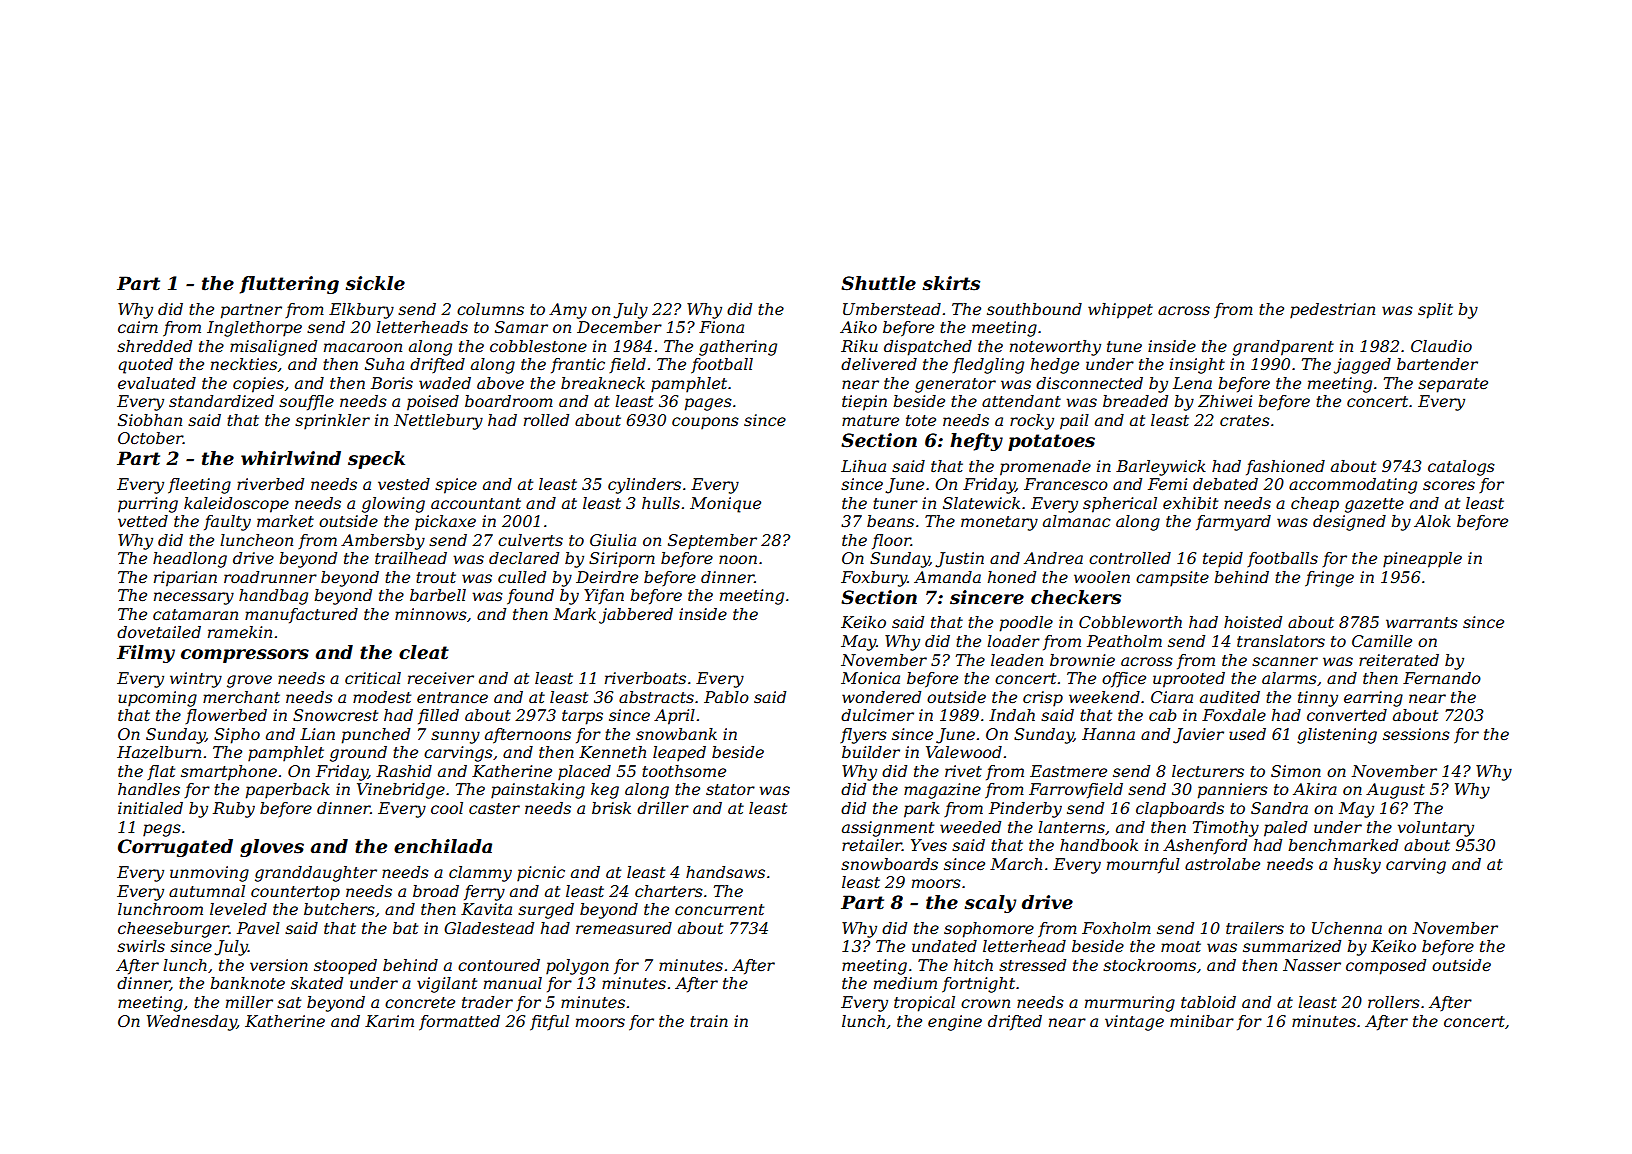  I want to click on Pinderby, so click(1025, 810).
